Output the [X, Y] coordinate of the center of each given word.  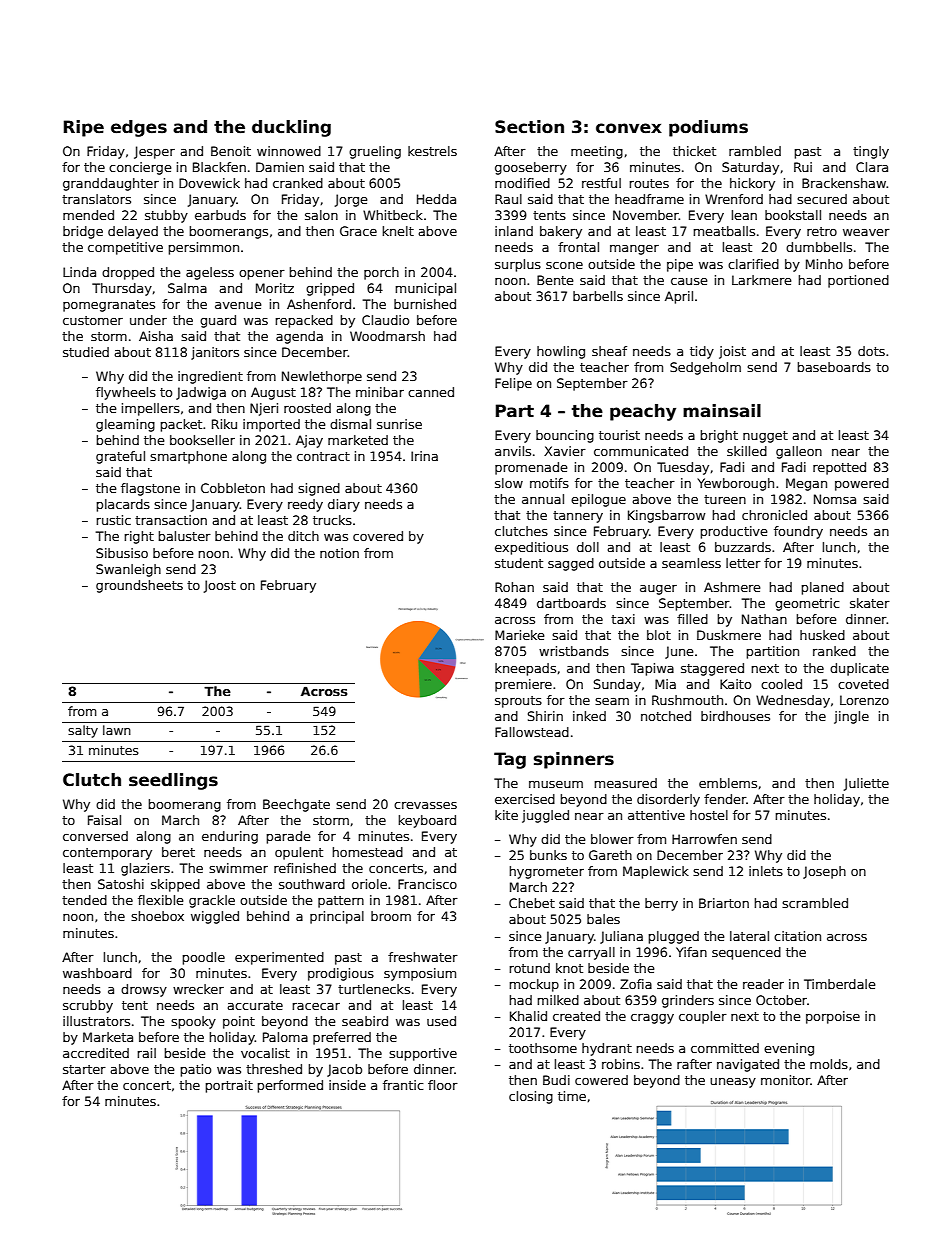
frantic [403, 1085]
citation [797, 936]
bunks [548, 855]
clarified [753, 264]
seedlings [173, 781]
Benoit [231, 151]
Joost [220, 586]
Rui [803, 167]
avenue [238, 305]
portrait [229, 1086]
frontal [578, 247]
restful [601, 183]
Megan [806, 484]
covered [378, 536]
